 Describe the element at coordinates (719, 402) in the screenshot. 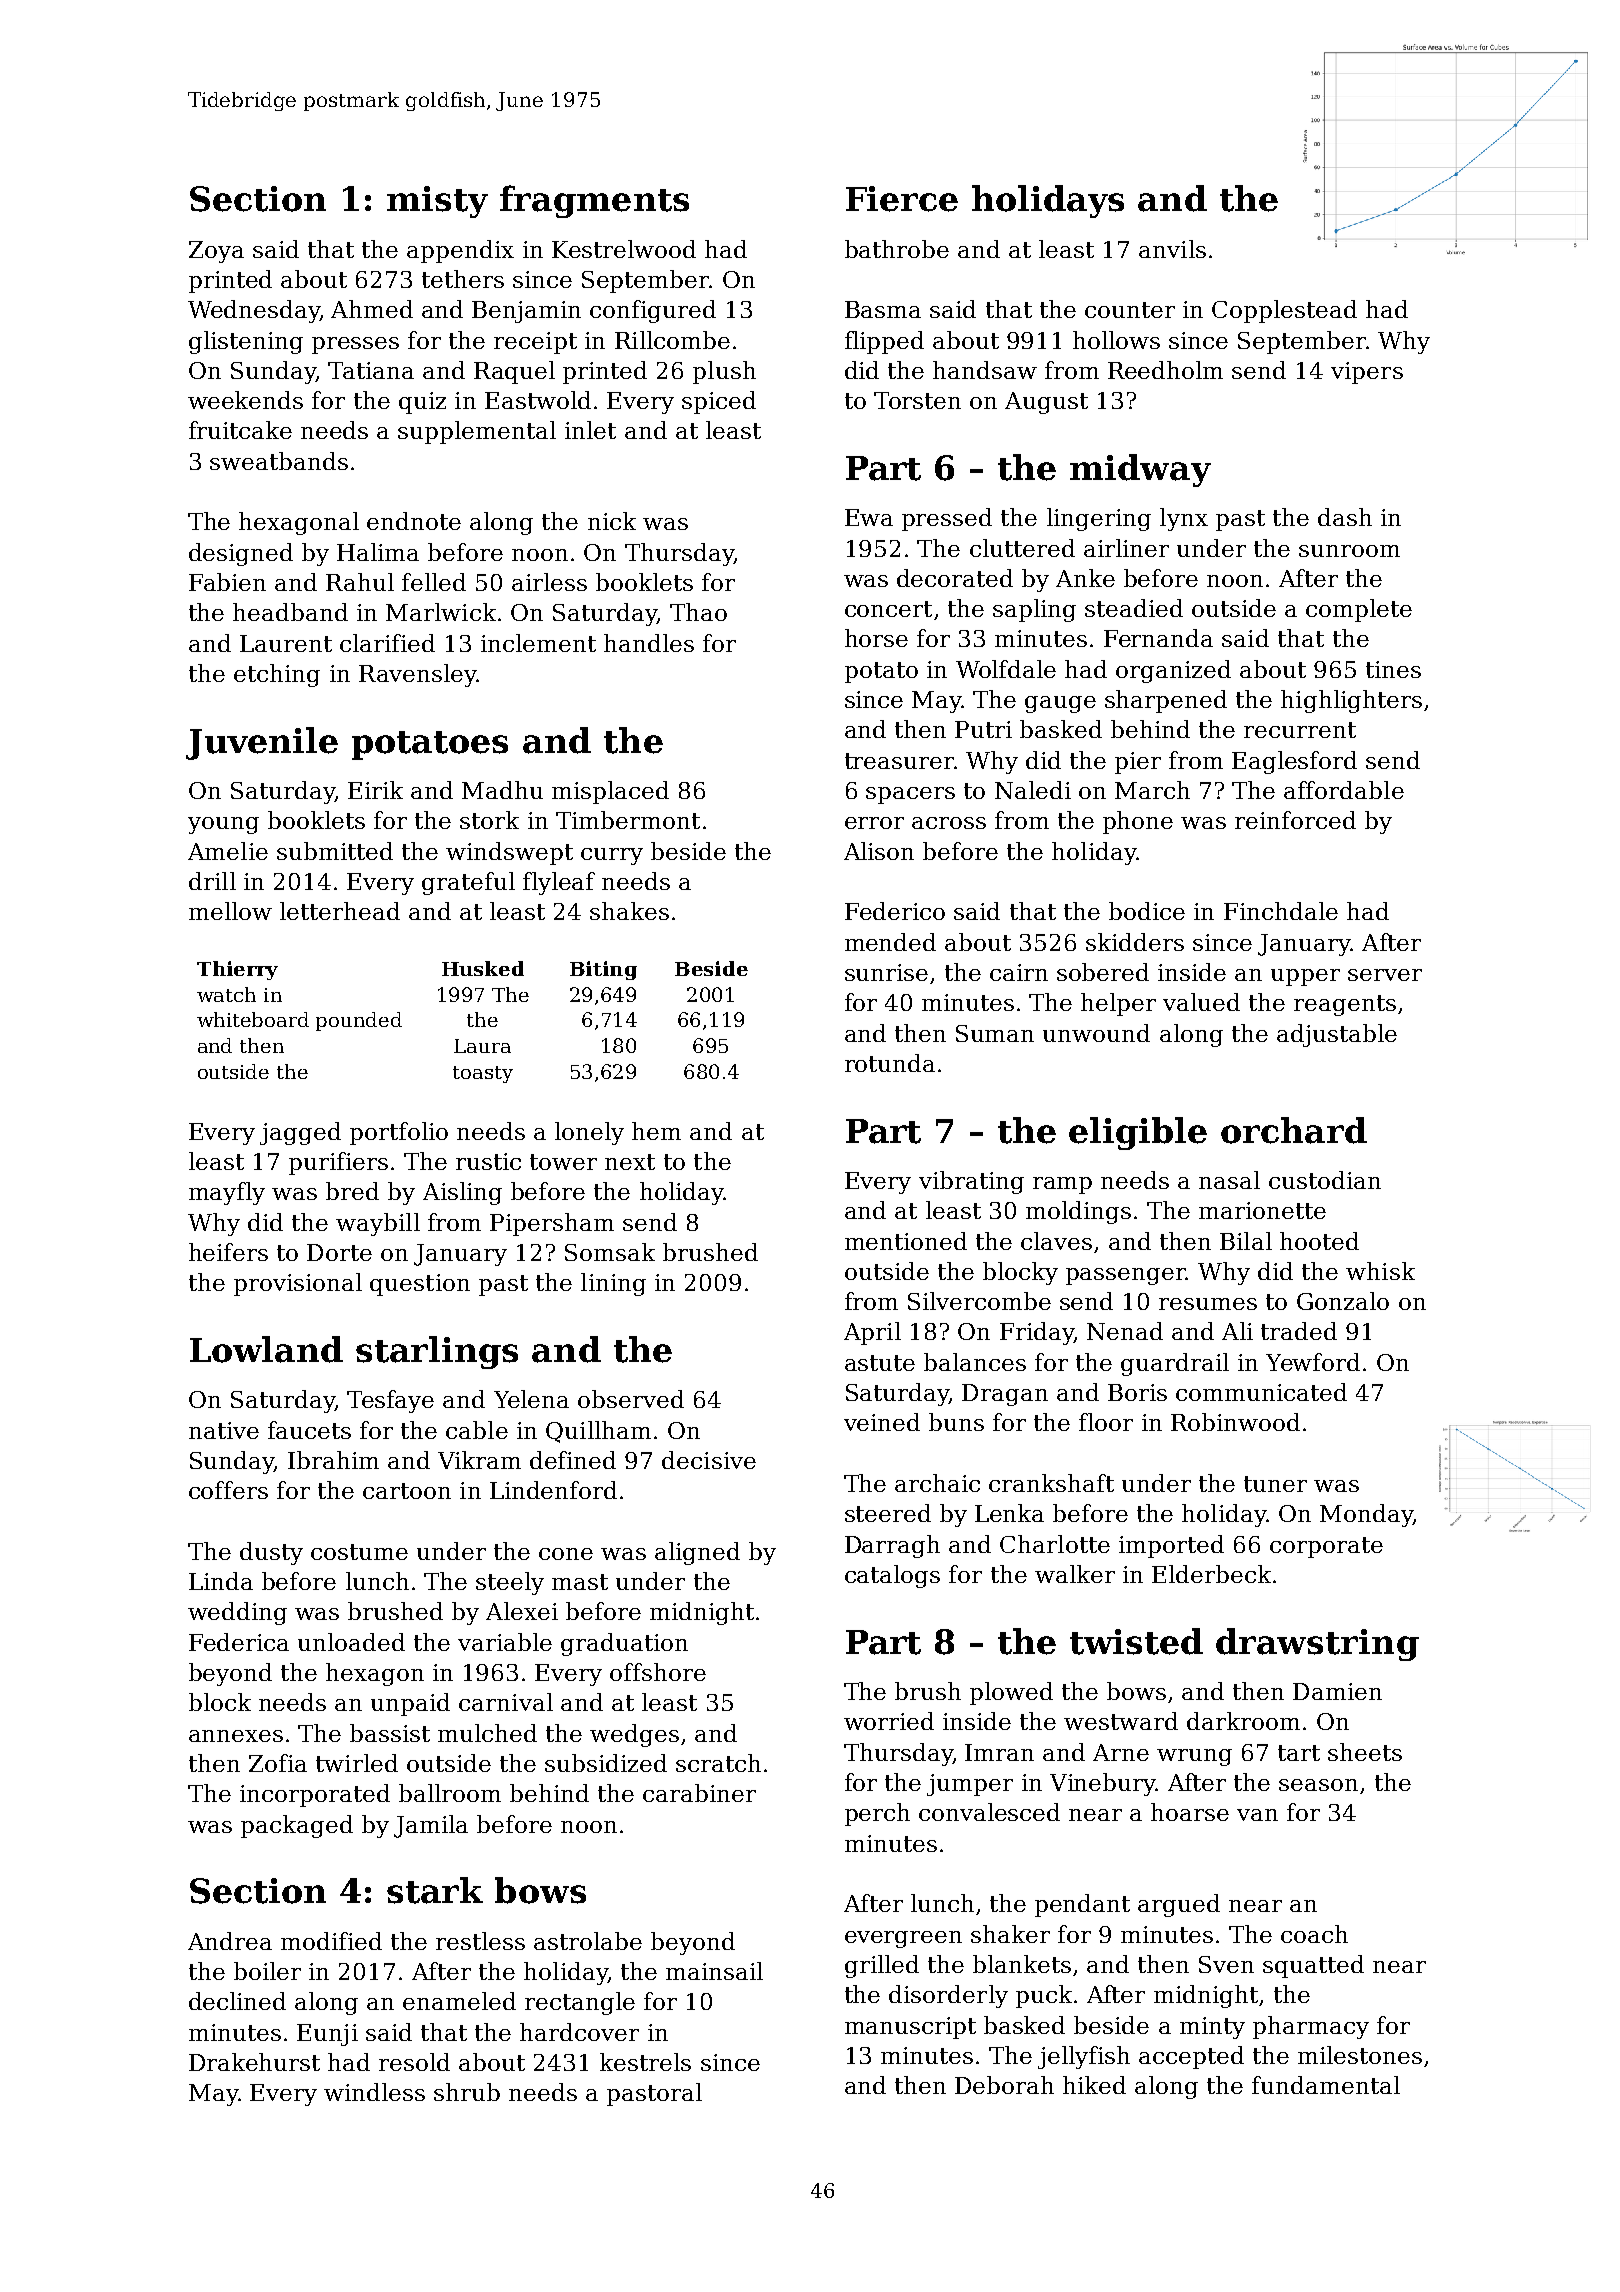

I see `spiced` at that location.
